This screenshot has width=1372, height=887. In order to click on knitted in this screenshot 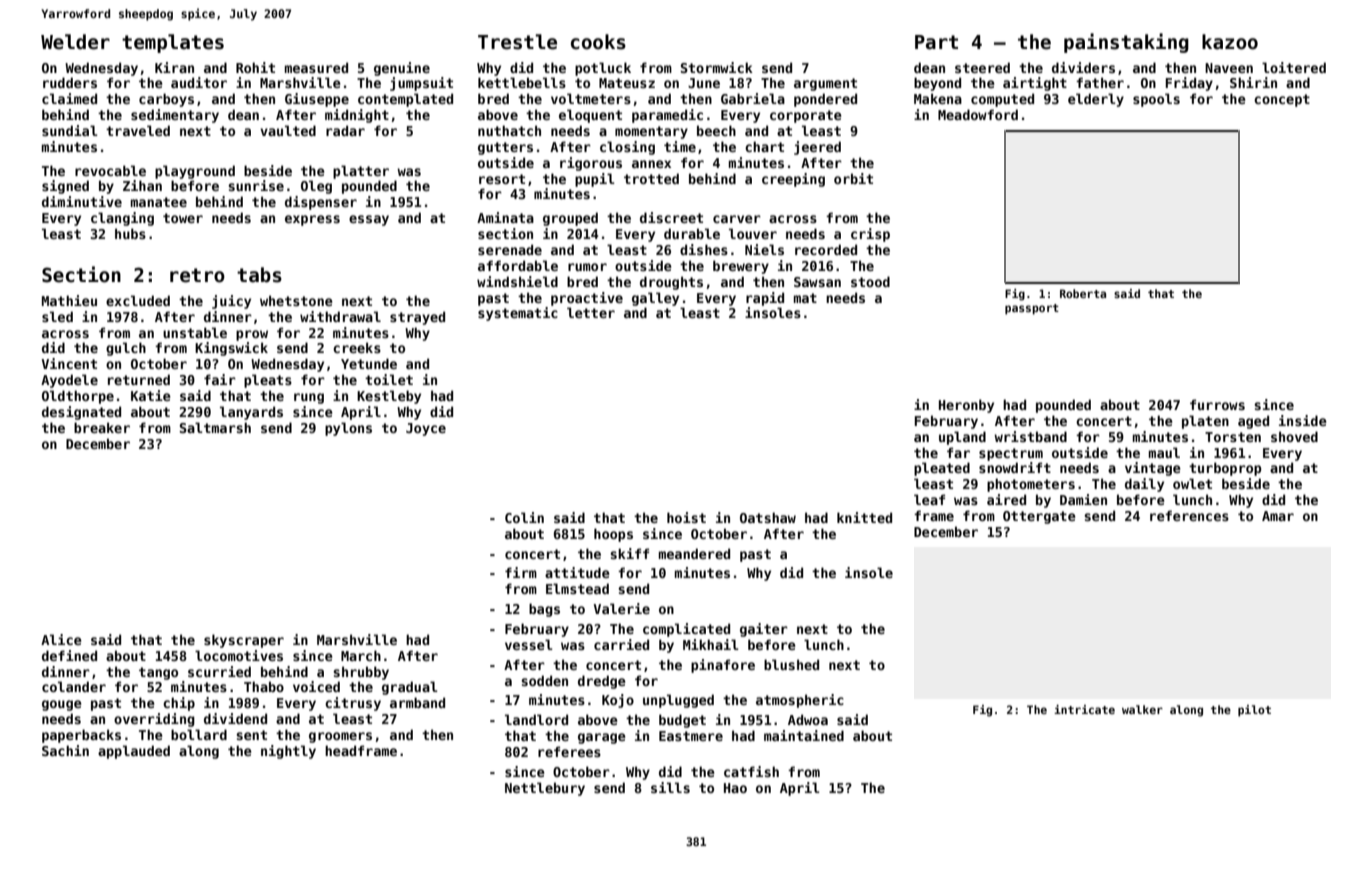, I will do `click(864, 517)`.
